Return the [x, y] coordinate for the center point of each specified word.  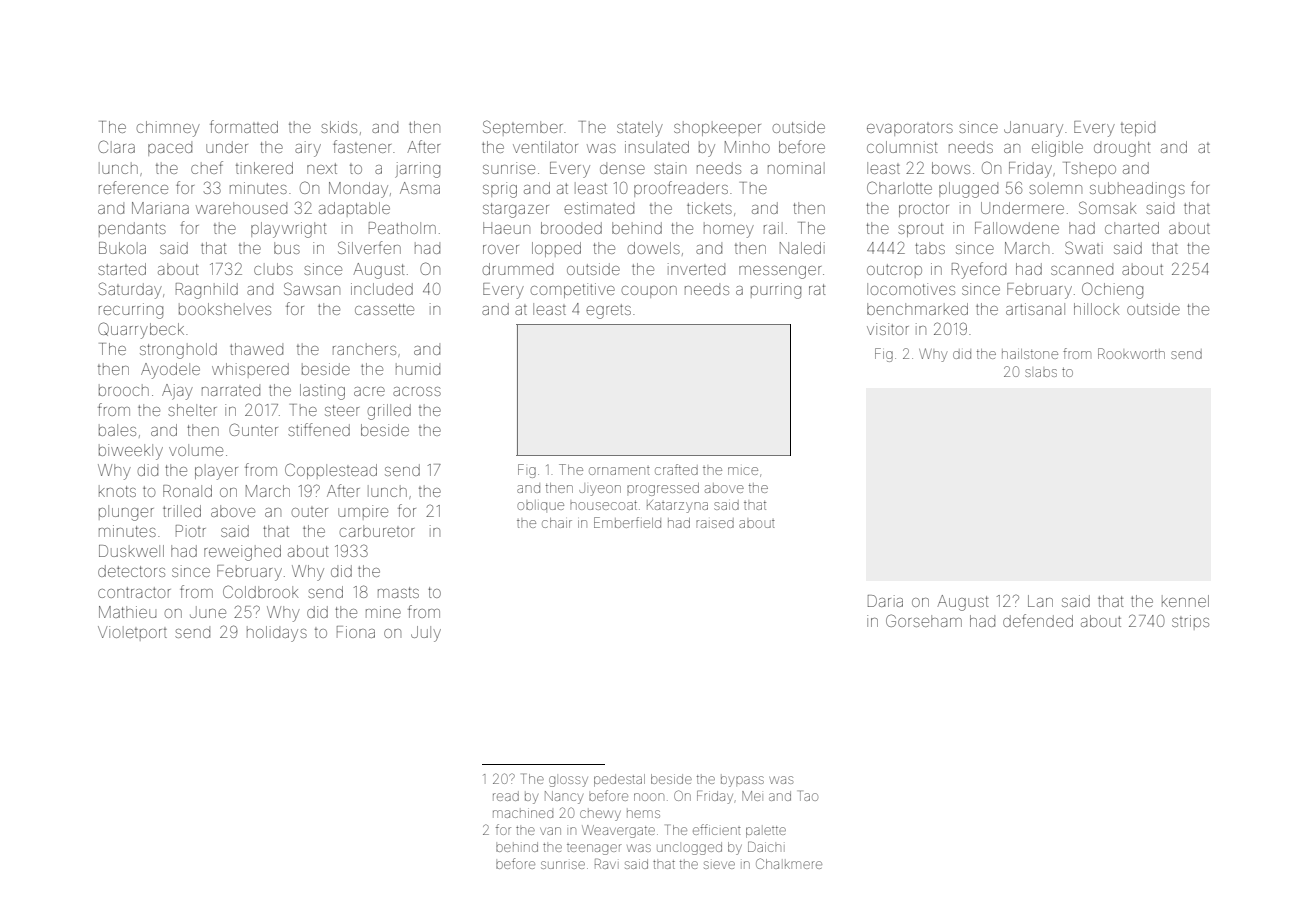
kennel [1185, 601]
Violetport [132, 633]
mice [743, 471]
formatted [244, 126]
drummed [518, 269]
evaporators [910, 129]
